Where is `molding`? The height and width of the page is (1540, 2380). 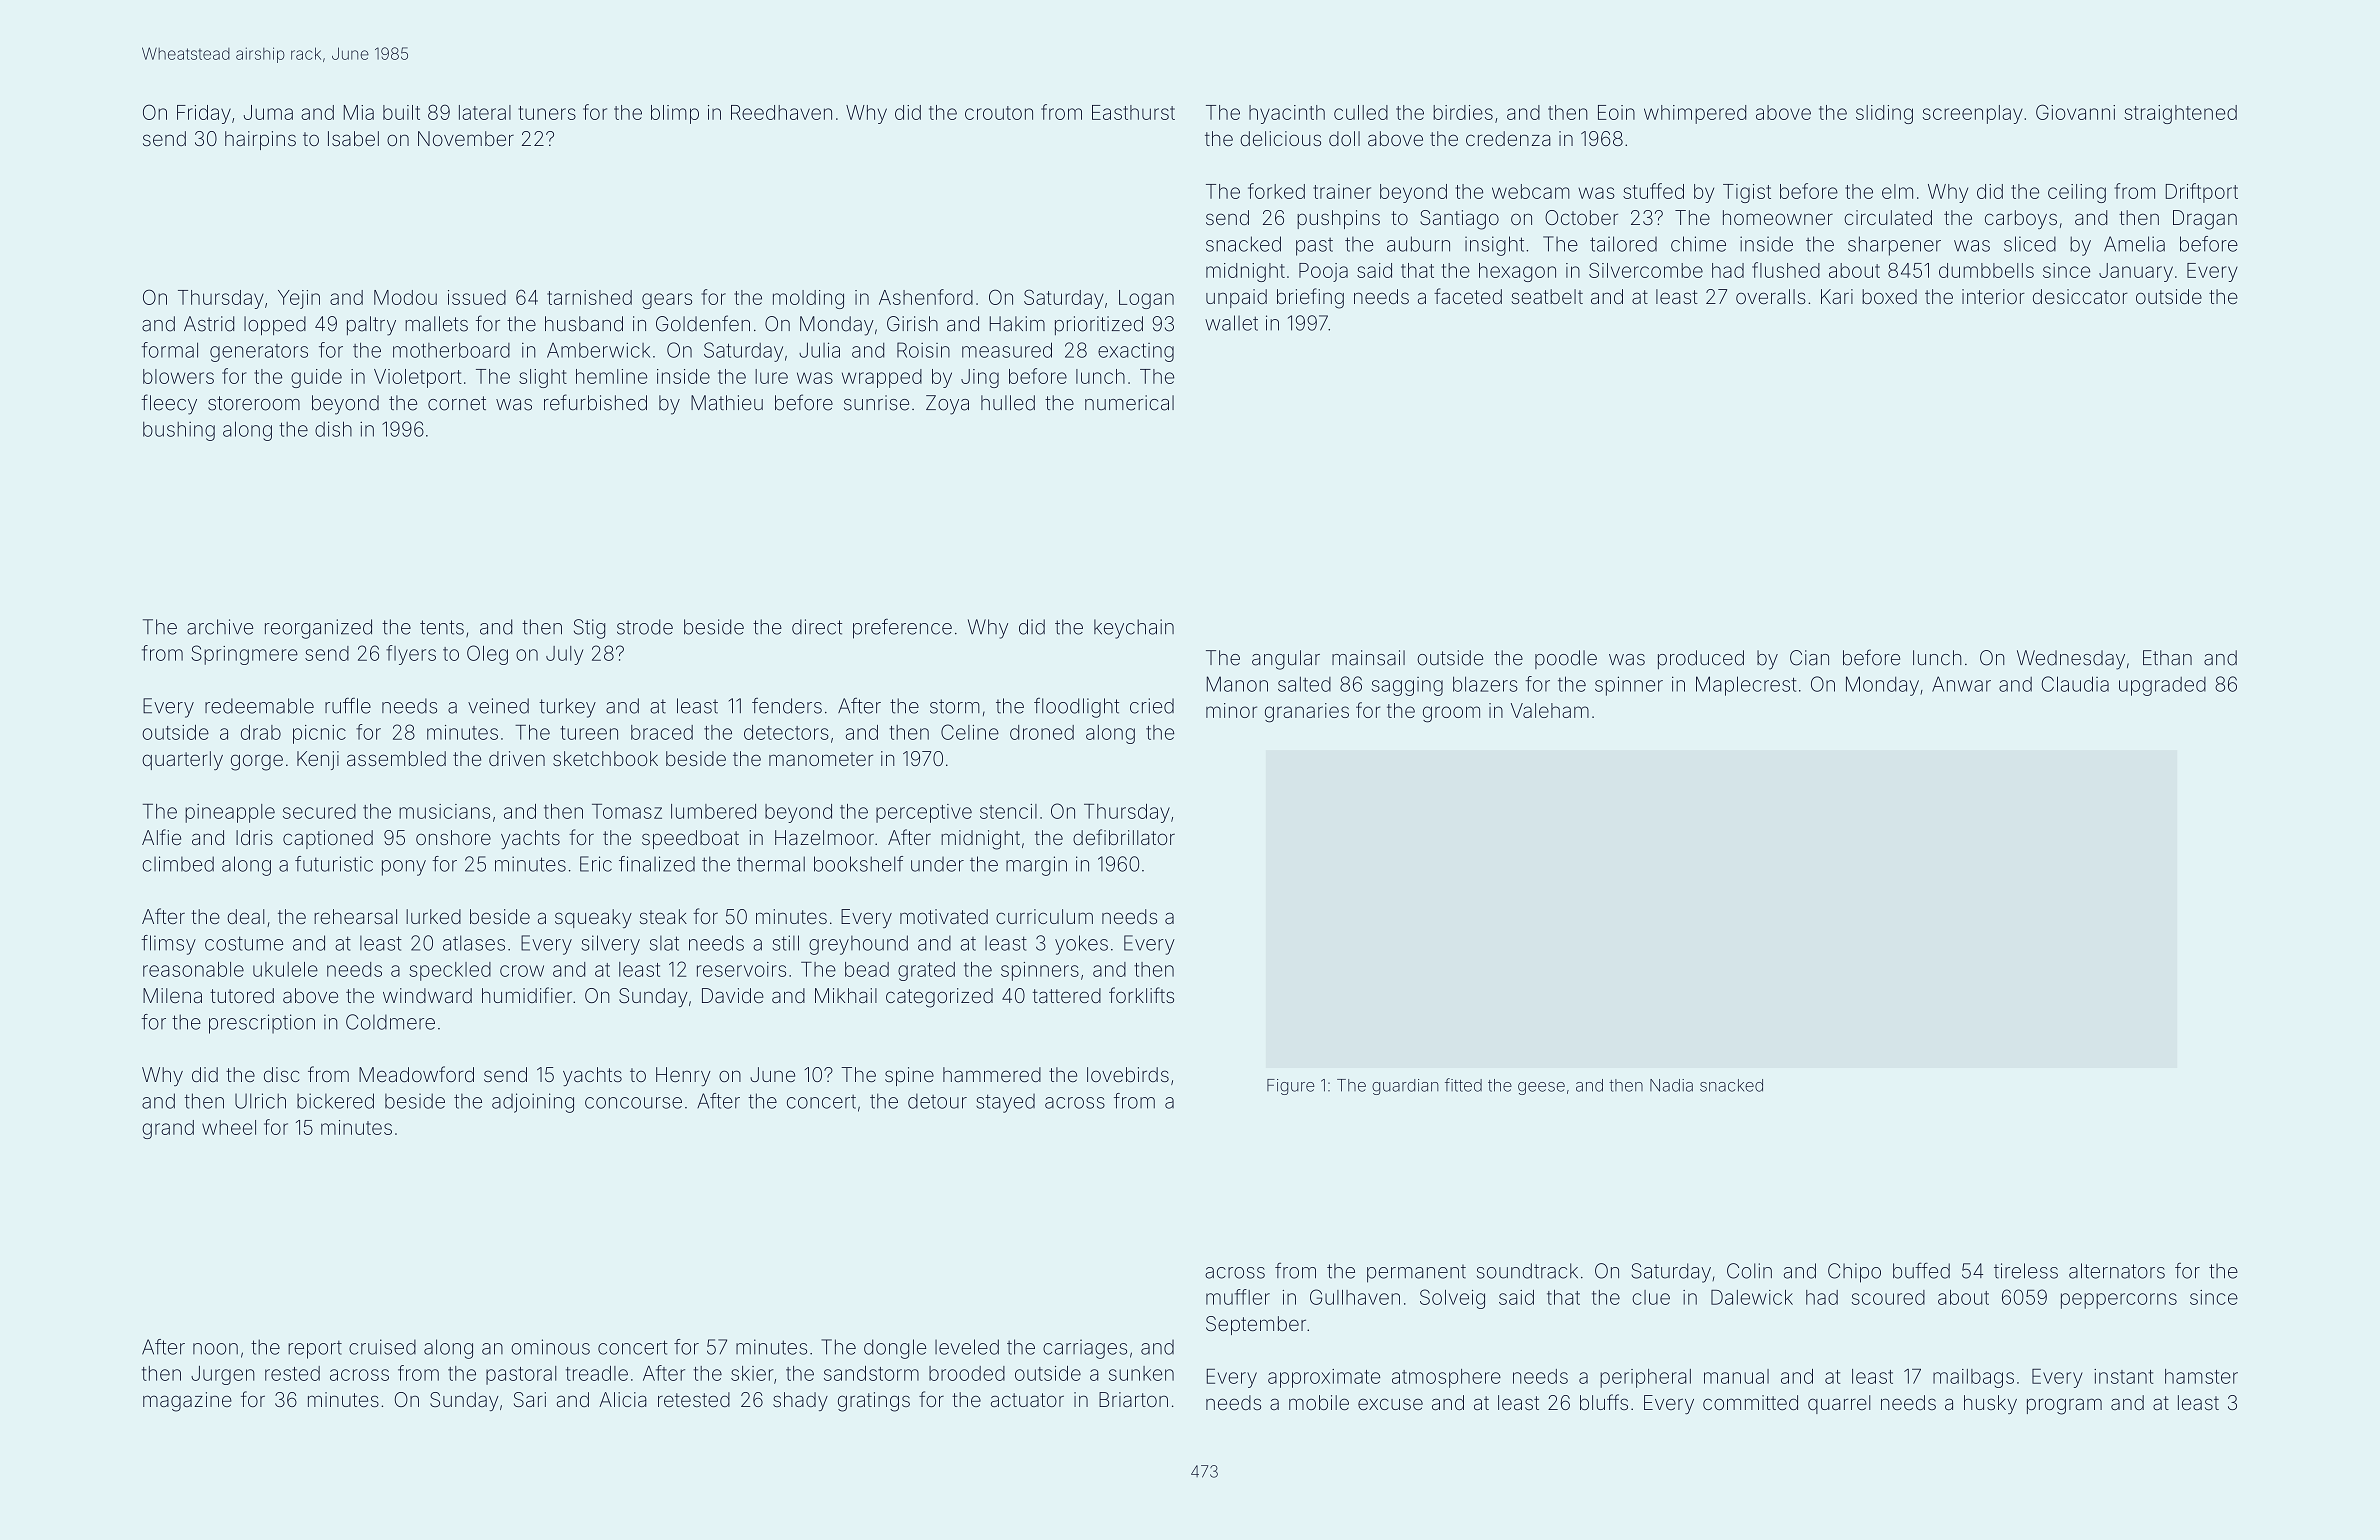 molding is located at coordinates (808, 299).
